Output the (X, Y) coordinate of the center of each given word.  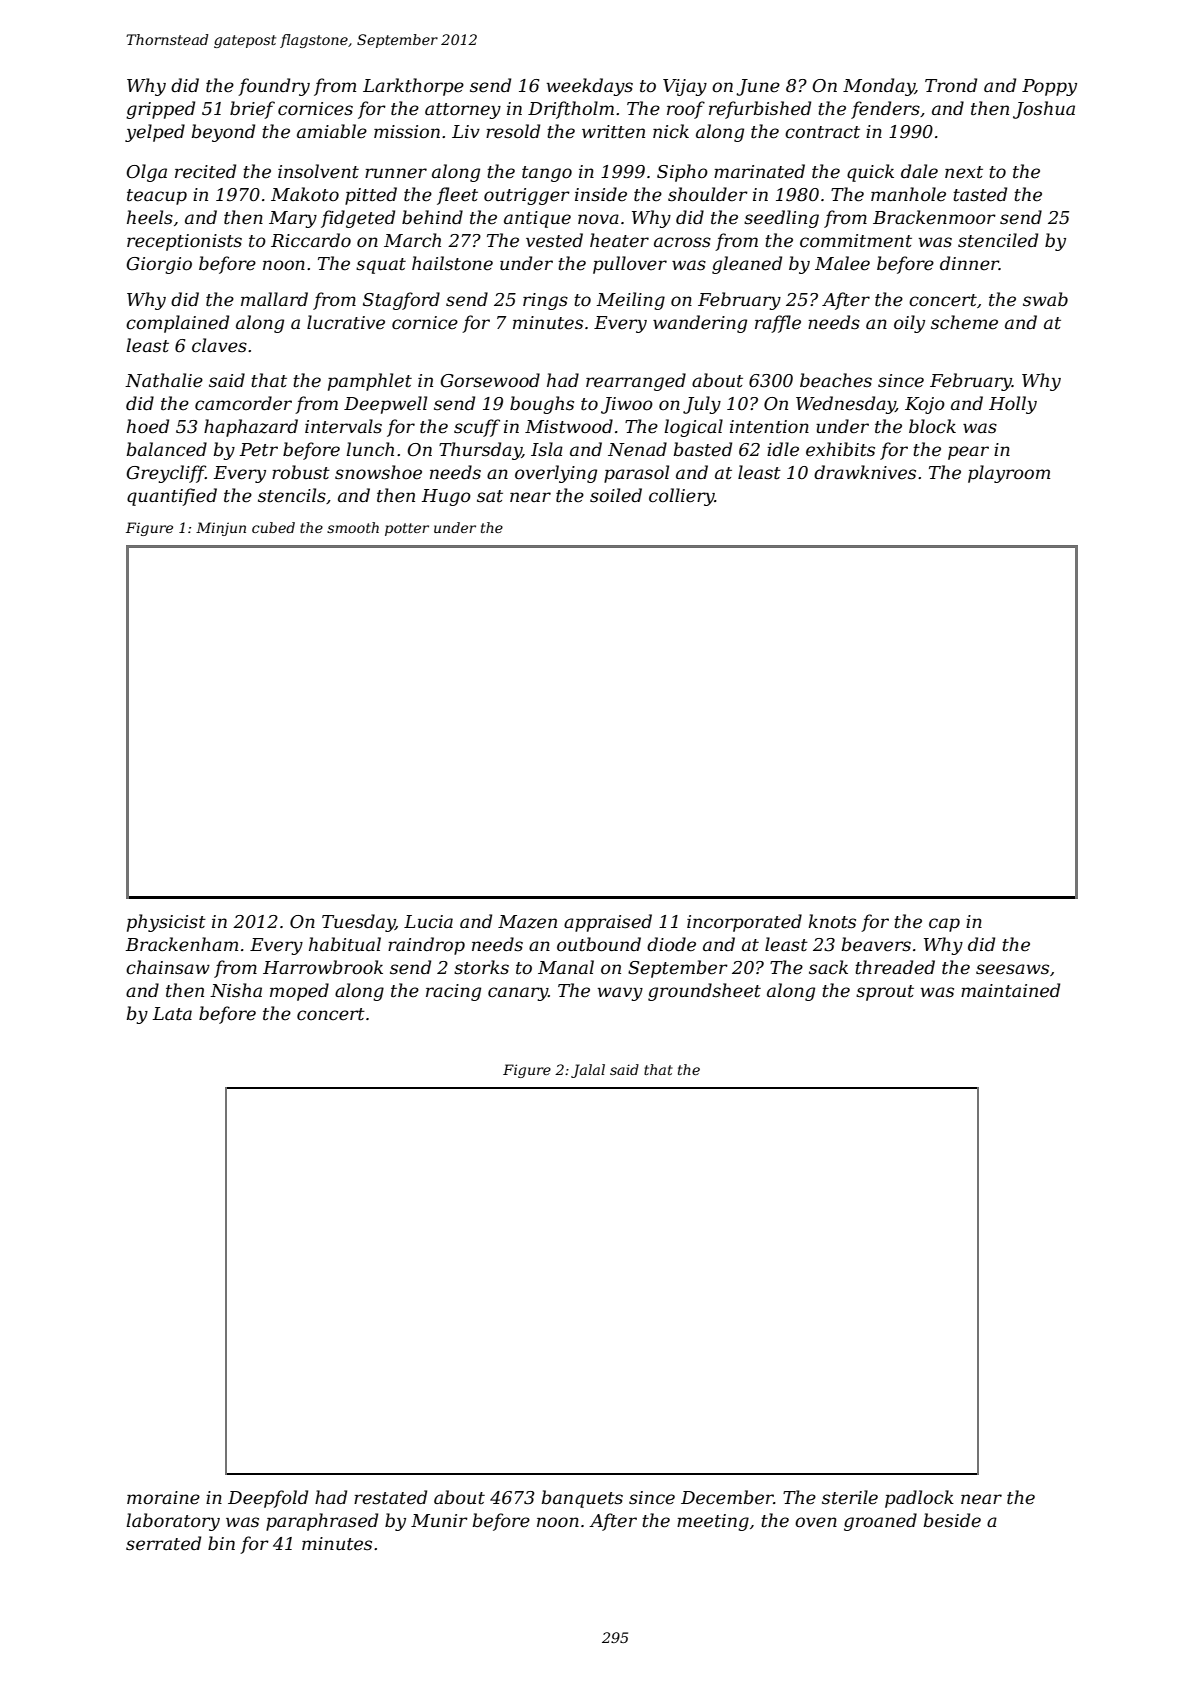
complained (177, 324)
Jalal (588, 1071)
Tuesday (358, 923)
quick (870, 173)
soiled (616, 495)
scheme (964, 322)
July (702, 405)
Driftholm (571, 110)
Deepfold (268, 1499)
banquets (582, 1499)
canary (518, 994)
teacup (157, 197)
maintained (1010, 990)
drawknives (865, 472)
